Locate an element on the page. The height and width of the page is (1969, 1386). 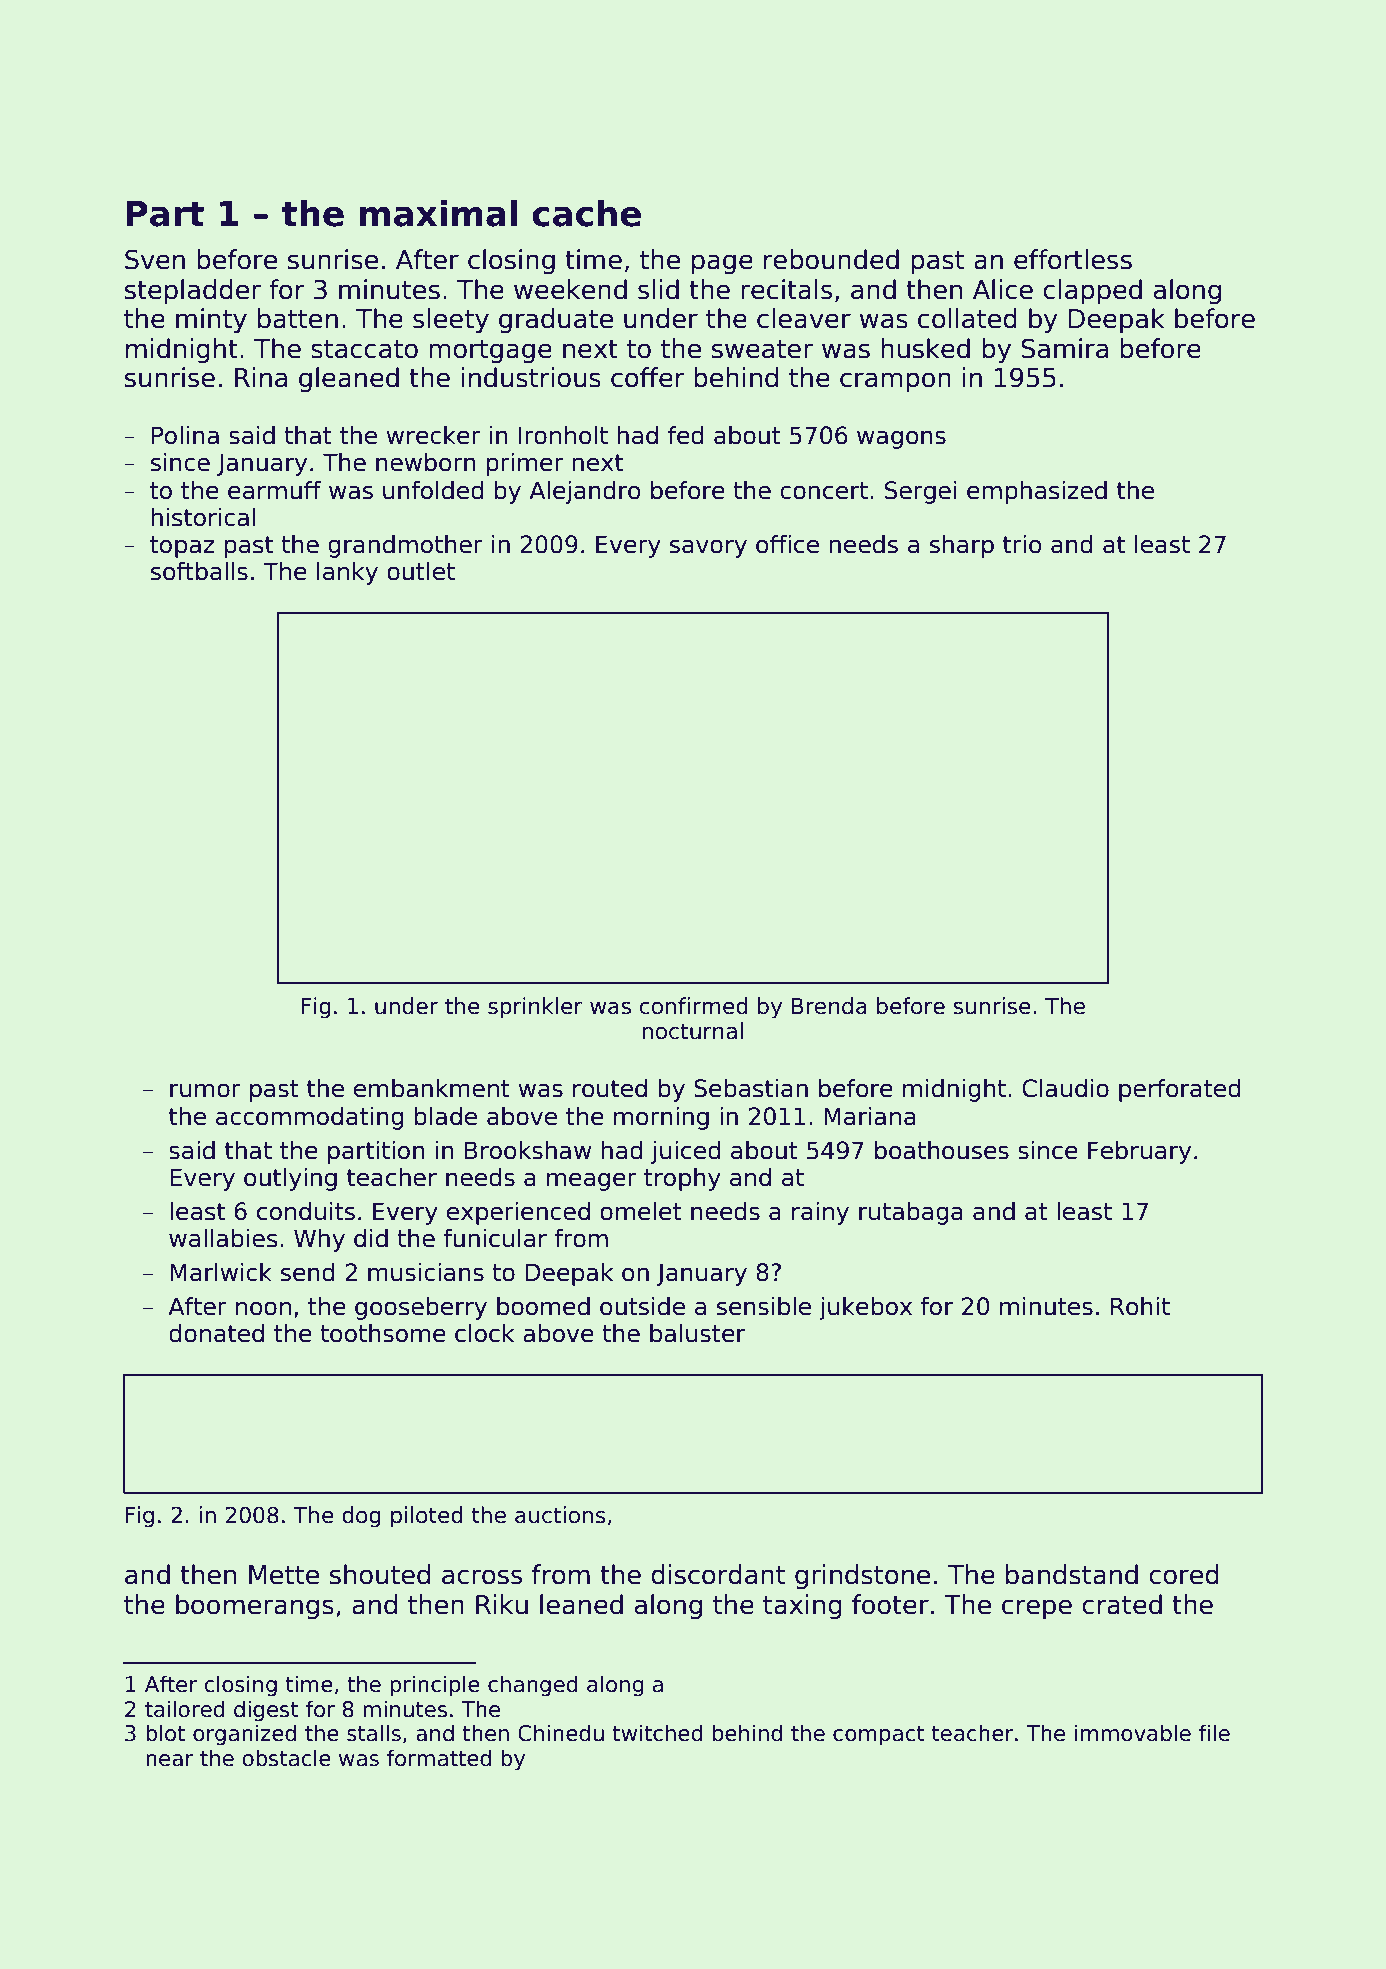
meager is located at coordinates (592, 1181).
